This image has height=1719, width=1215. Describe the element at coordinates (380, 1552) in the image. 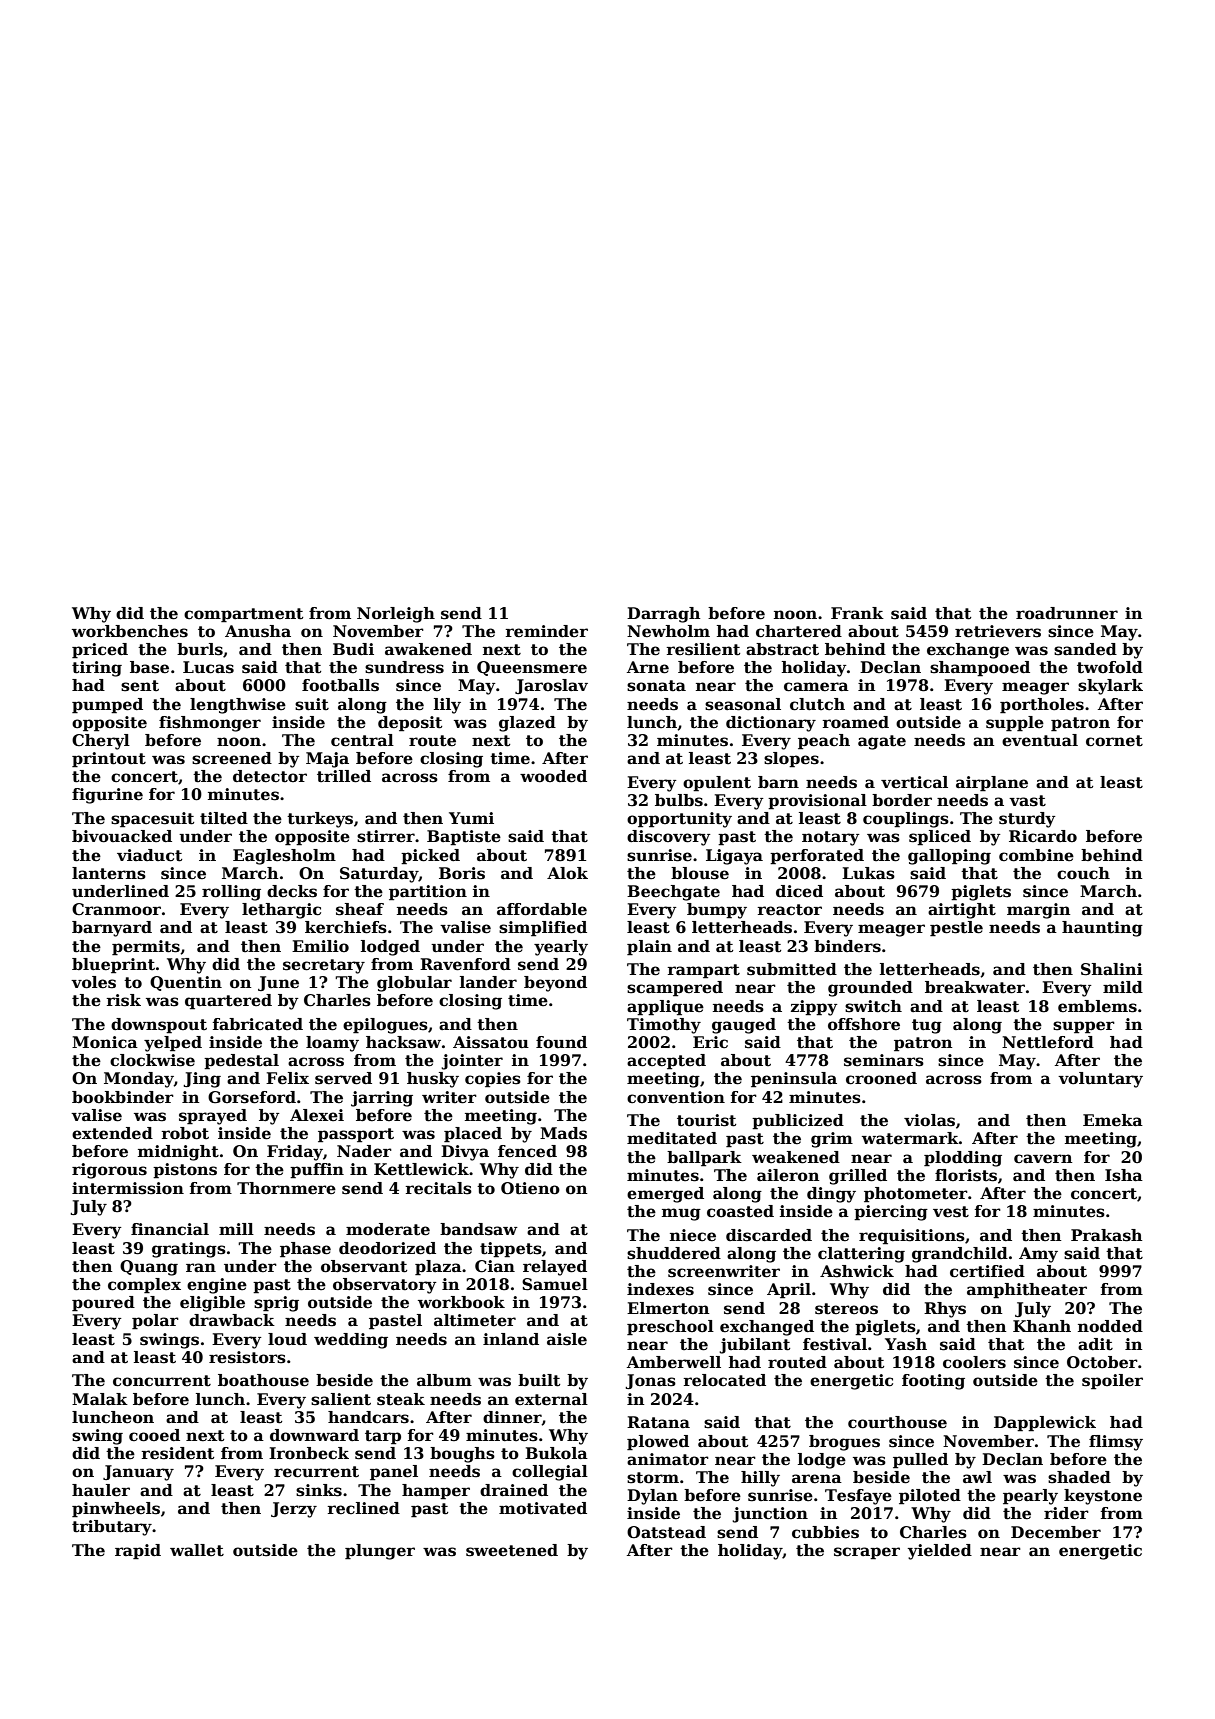

I see `plunger` at that location.
